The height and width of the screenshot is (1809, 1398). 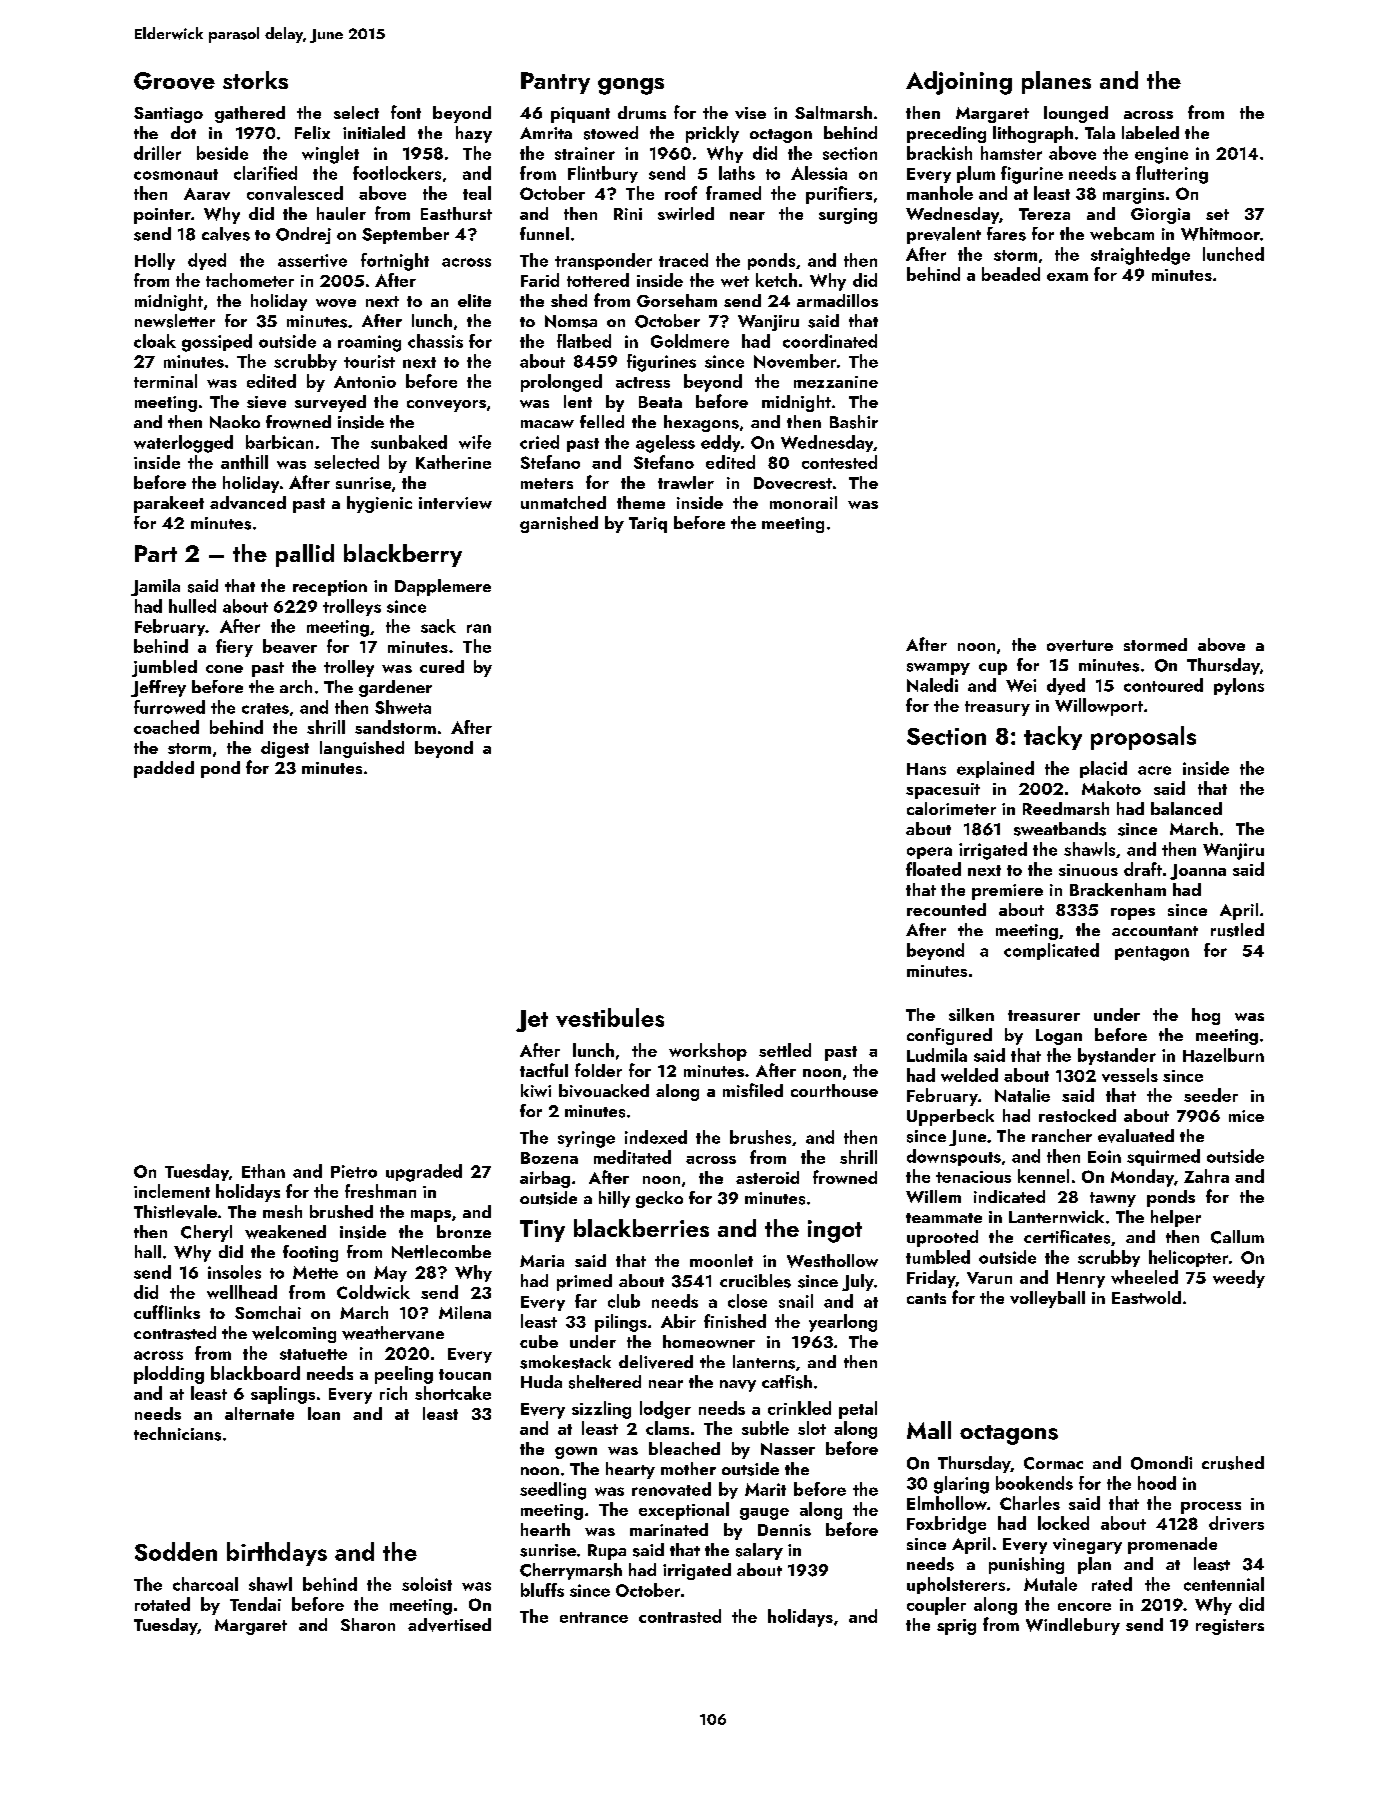 What do you see at coordinates (681, 193) in the screenshot?
I see `roof` at bounding box center [681, 193].
